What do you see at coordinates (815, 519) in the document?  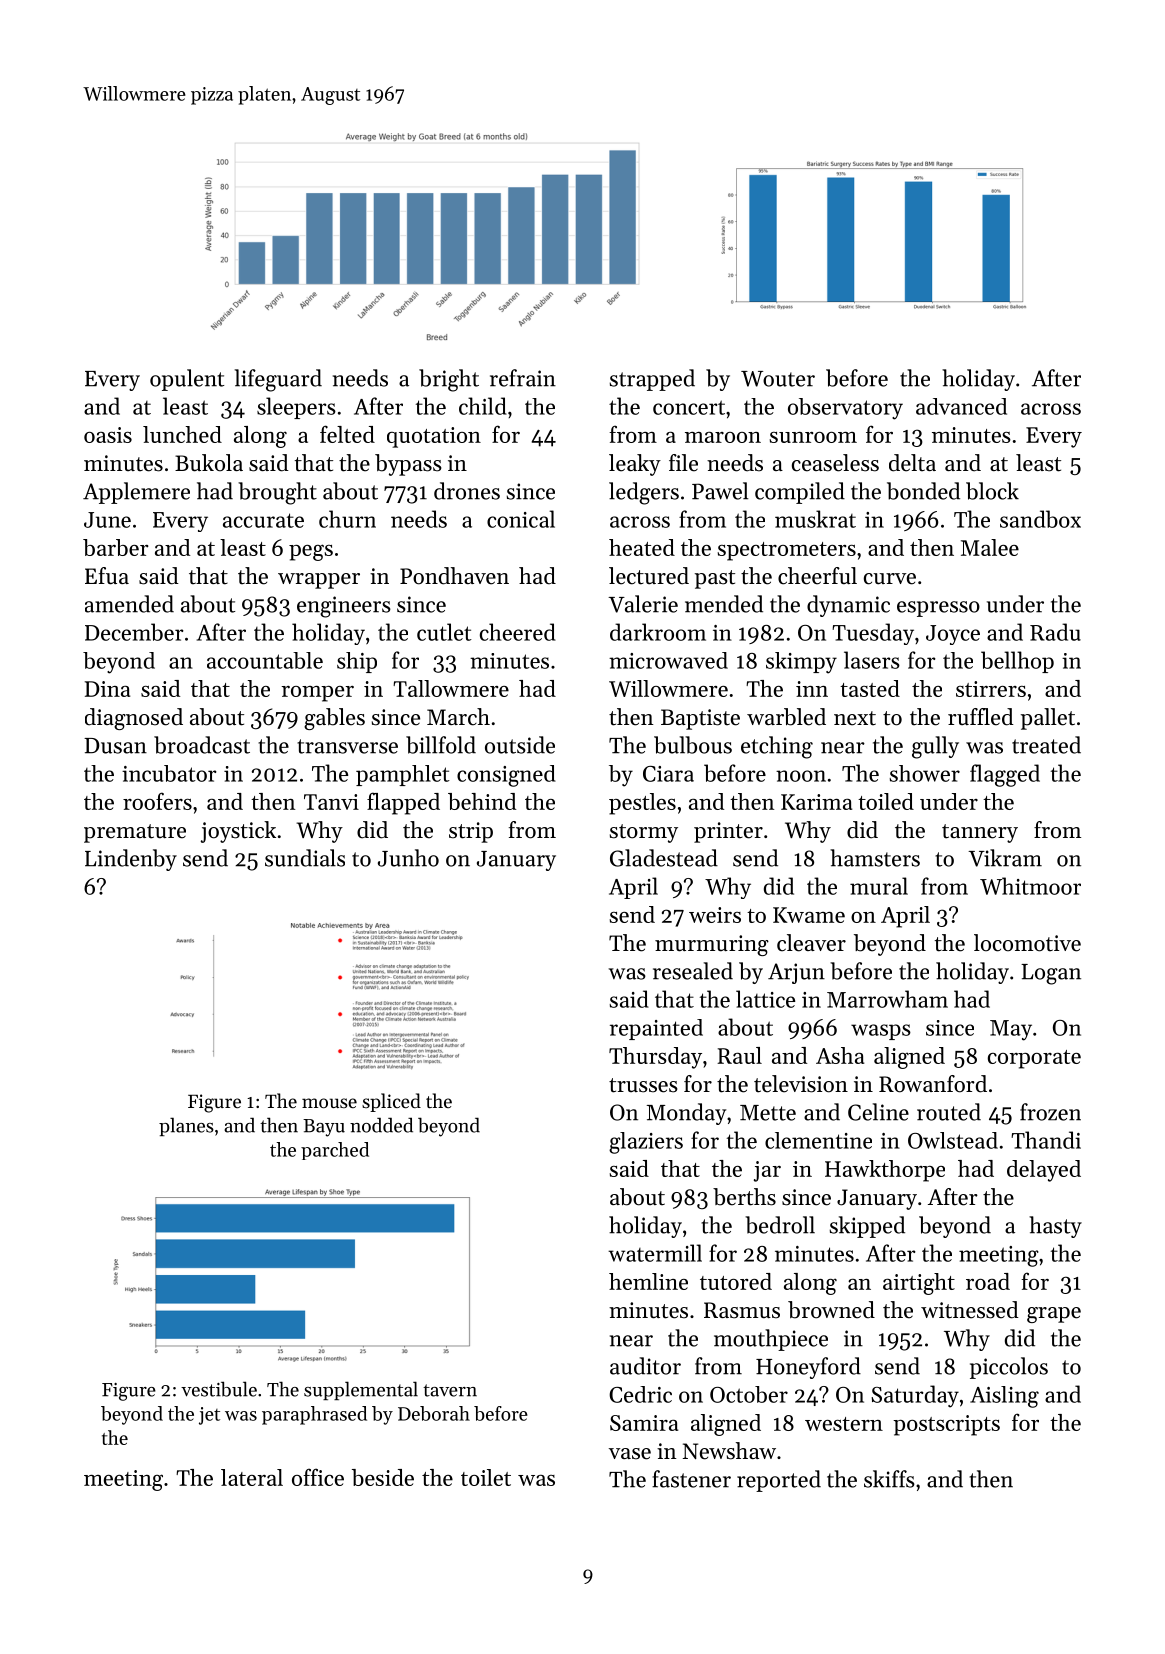 I see `muskrat` at bounding box center [815, 519].
